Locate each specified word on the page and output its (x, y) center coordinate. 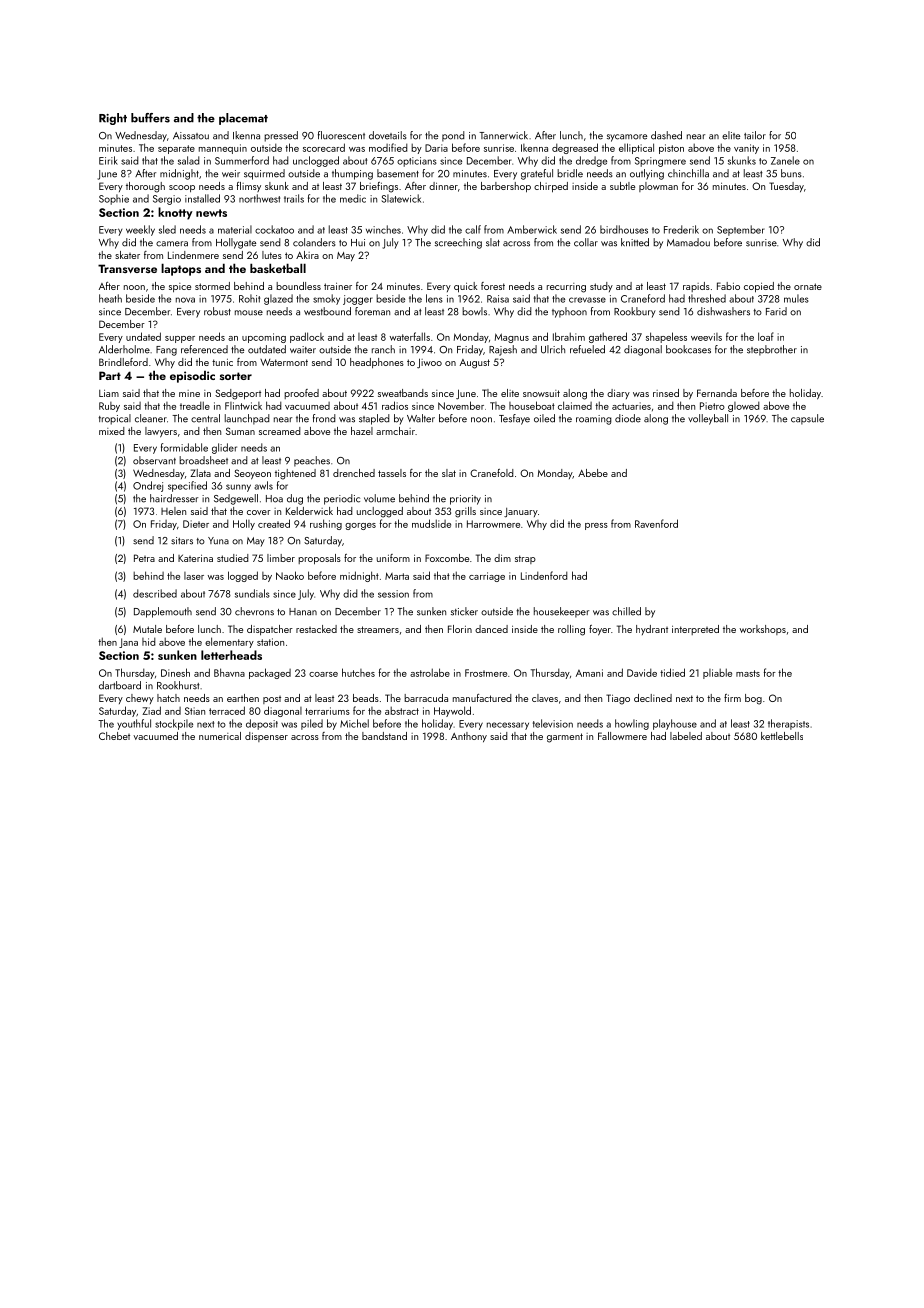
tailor (755, 135)
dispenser (266, 737)
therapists (788, 724)
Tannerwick (503, 135)
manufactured (482, 698)
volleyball (708, 419)
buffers (150, 118)
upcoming (264, 338)
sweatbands (403, 393)
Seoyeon (252, 474)
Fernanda (717, 393)
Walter (421, 418)
